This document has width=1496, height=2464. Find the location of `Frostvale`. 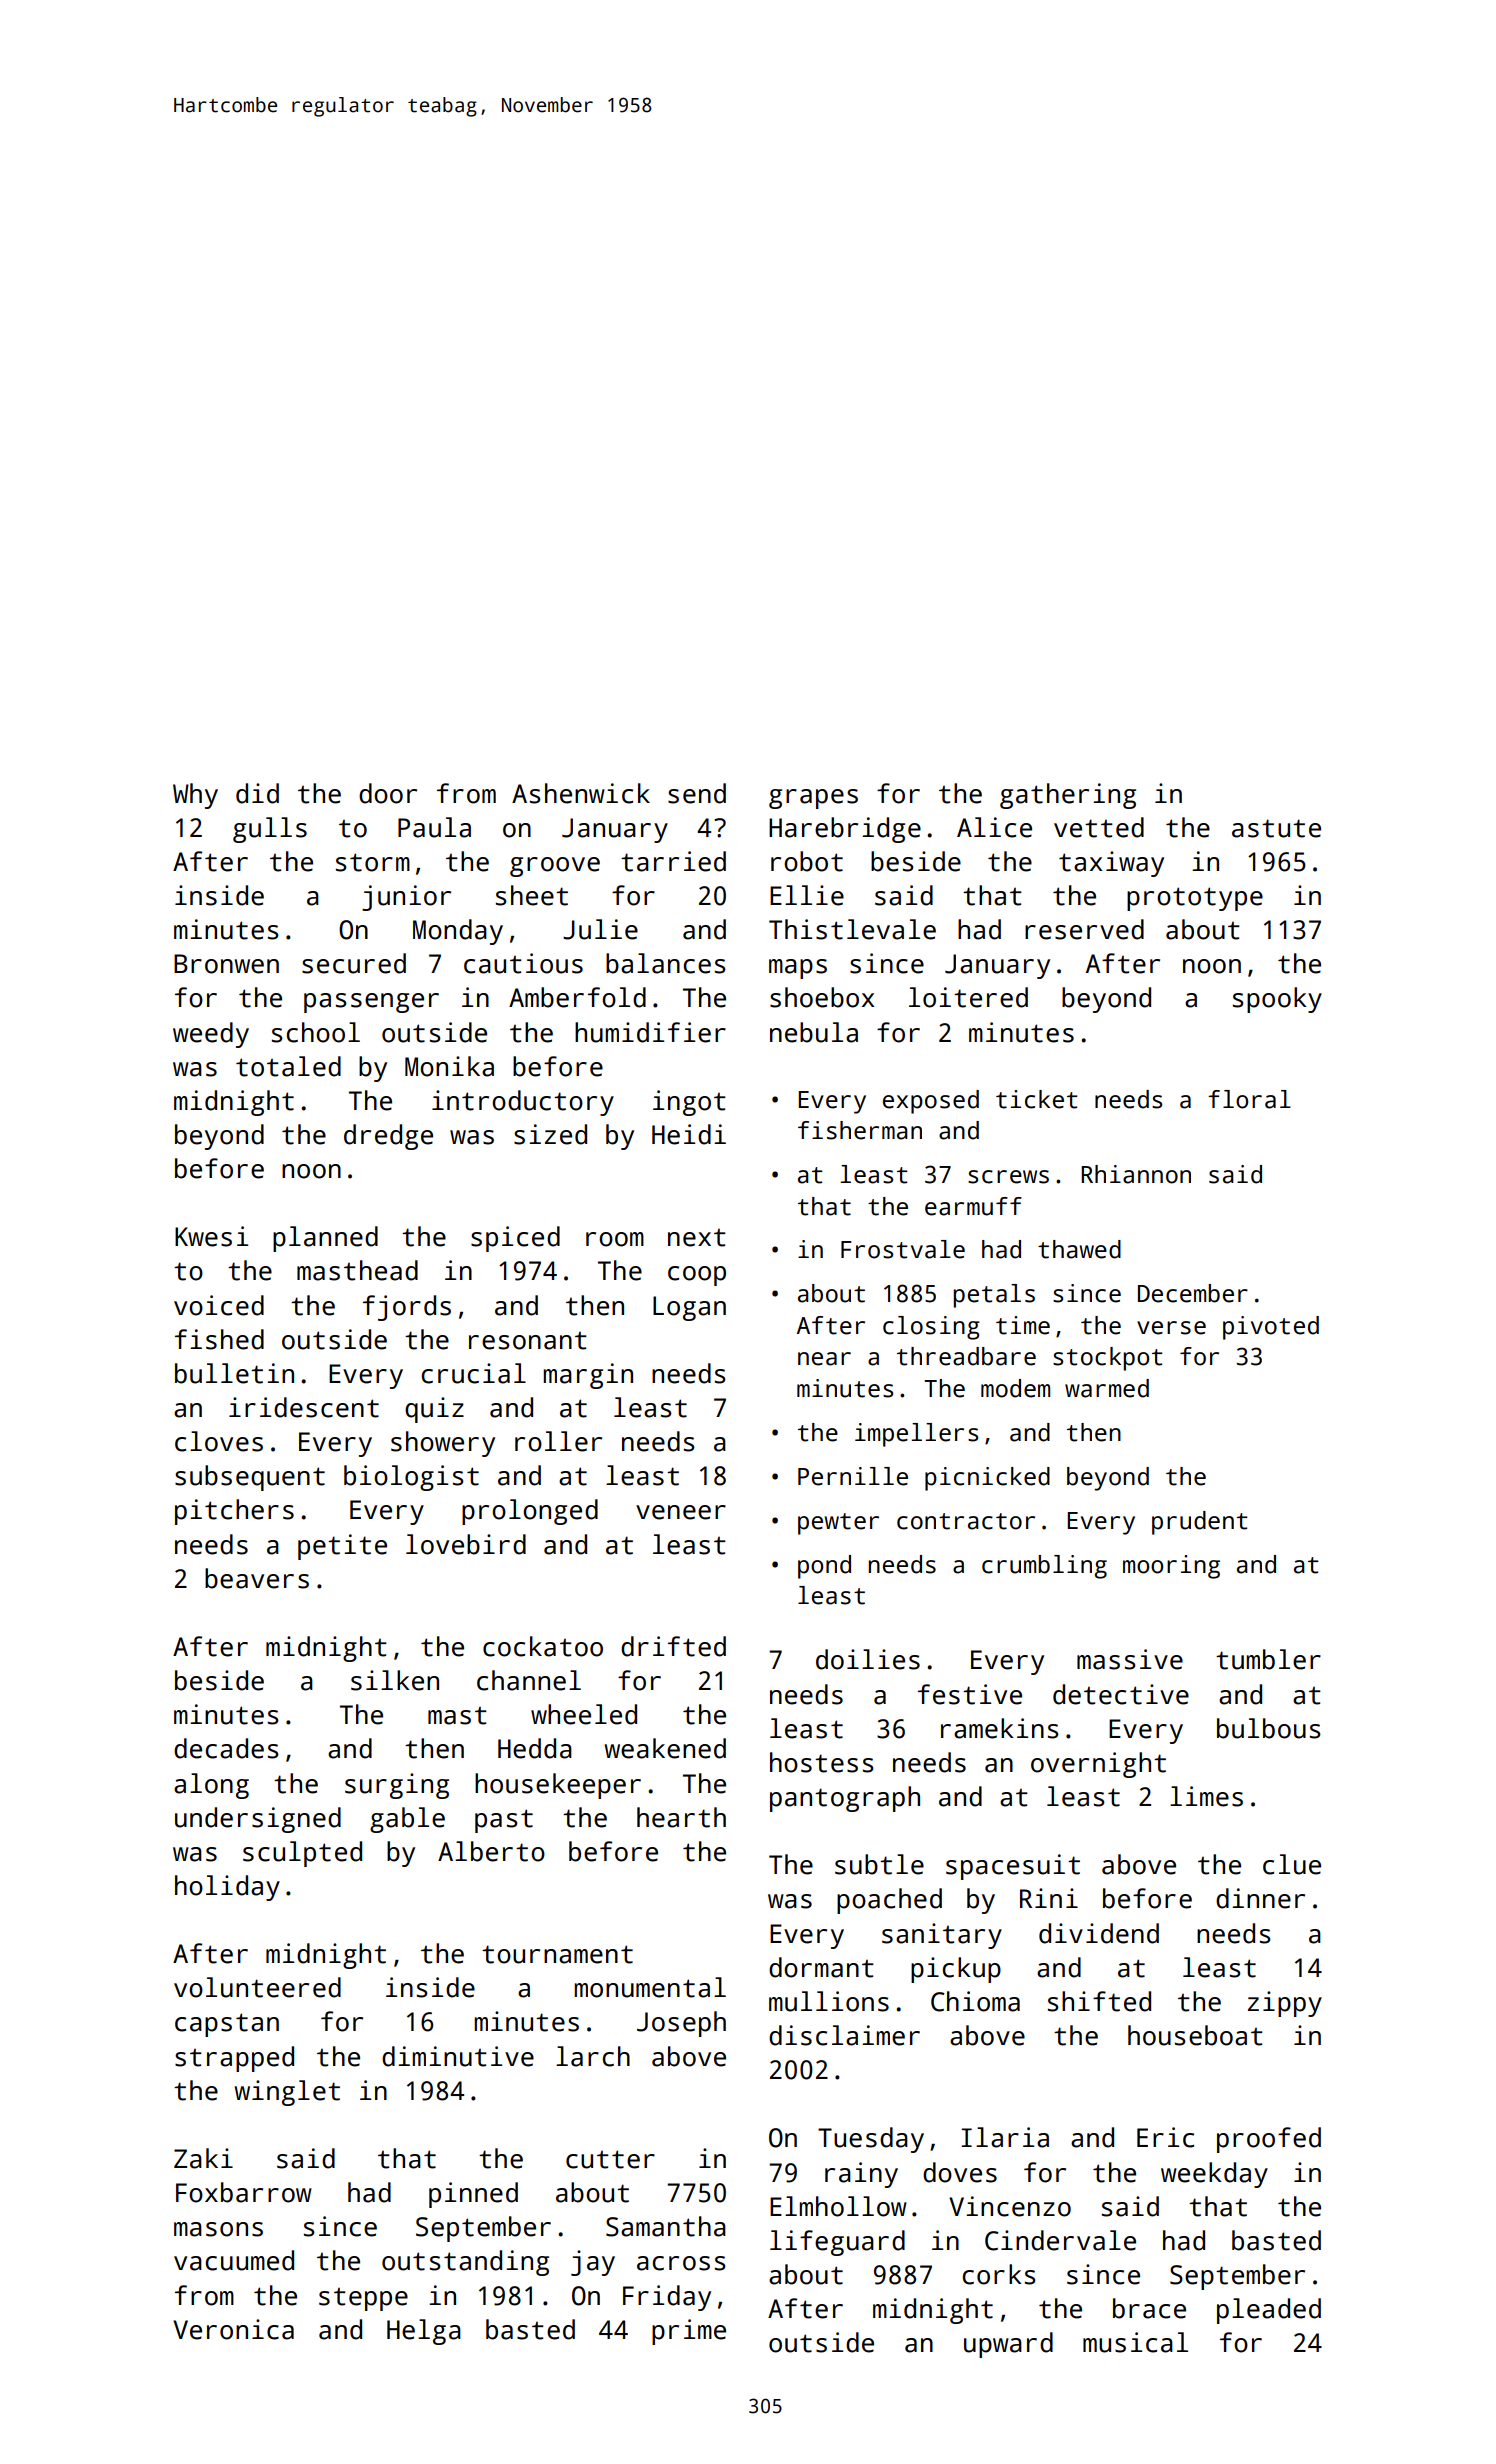

Frostvale is located at coordinates (903, 1249).
